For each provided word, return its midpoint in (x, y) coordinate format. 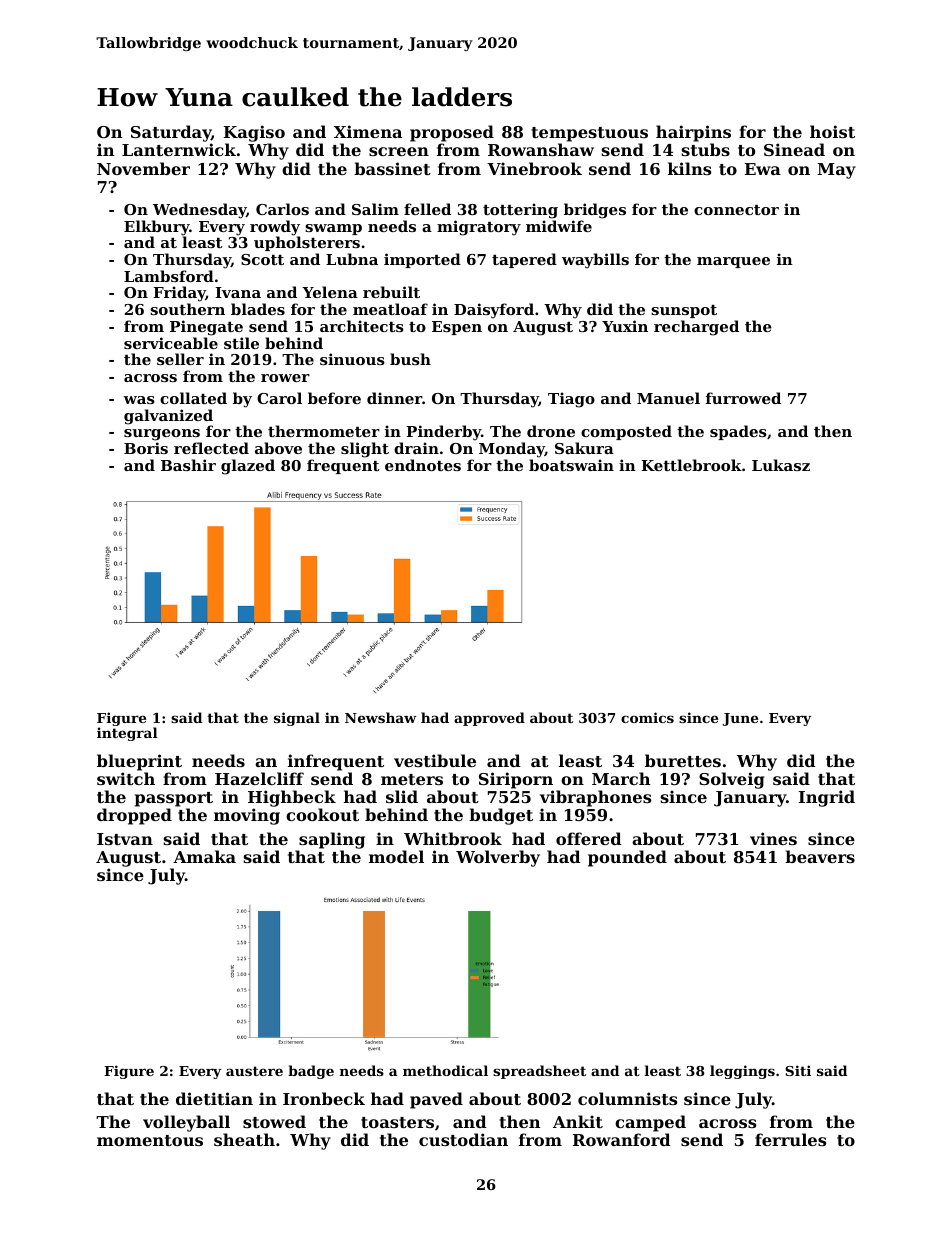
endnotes (423, 465)
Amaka (204, 856)
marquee (733, 262)
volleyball (186, 1123)
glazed (248, 467)
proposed (452, 133)
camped (650, 1123)
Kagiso (254, 133)
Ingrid (827, 798)
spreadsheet (539, 1072)
